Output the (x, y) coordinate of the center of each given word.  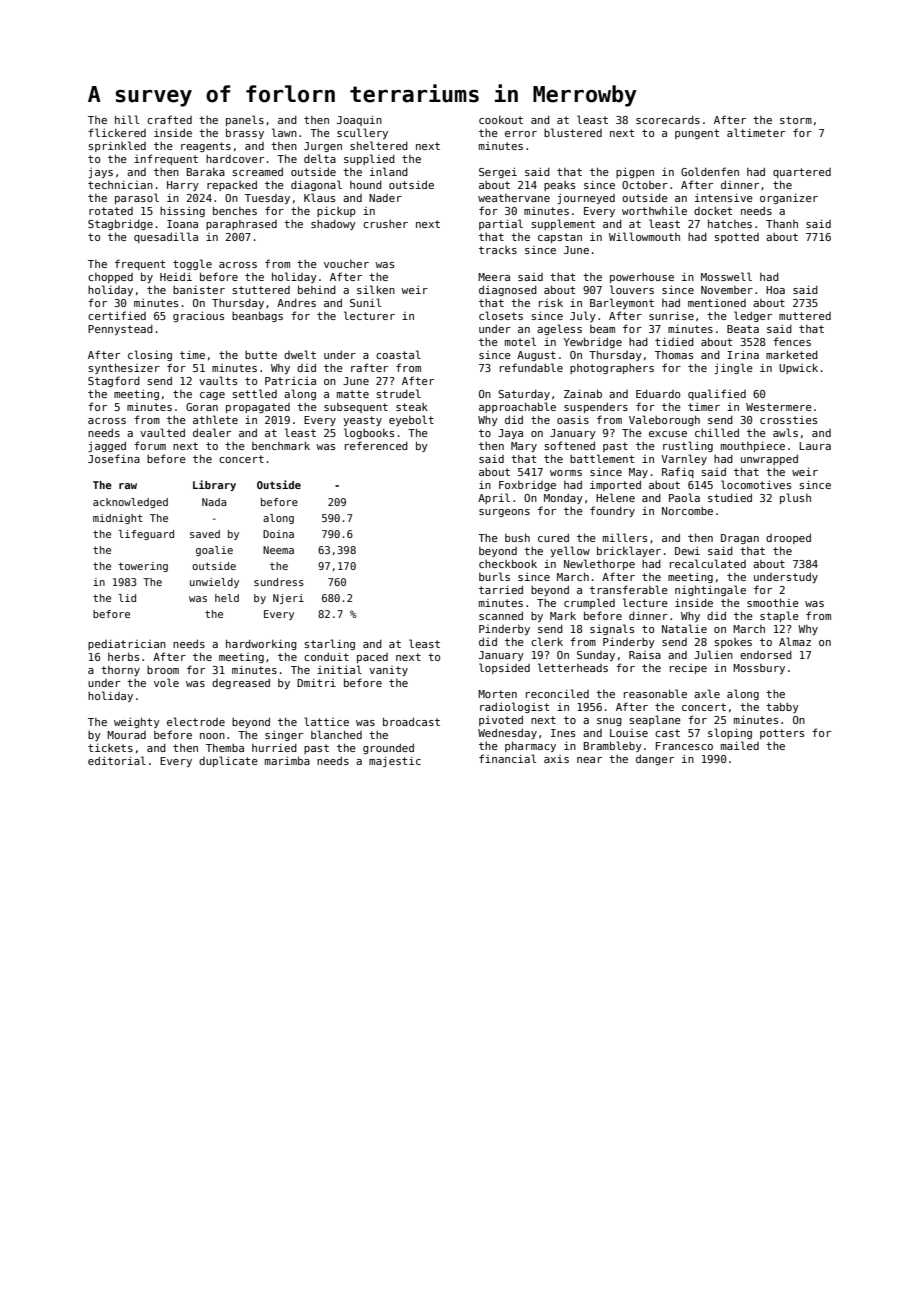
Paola (684, 497)
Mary (524, 447)
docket (713, 210)
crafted (169, 119)
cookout (501, 119)
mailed (740, 745)
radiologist (514, 707)
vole (166, 682)
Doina (278, 534)
